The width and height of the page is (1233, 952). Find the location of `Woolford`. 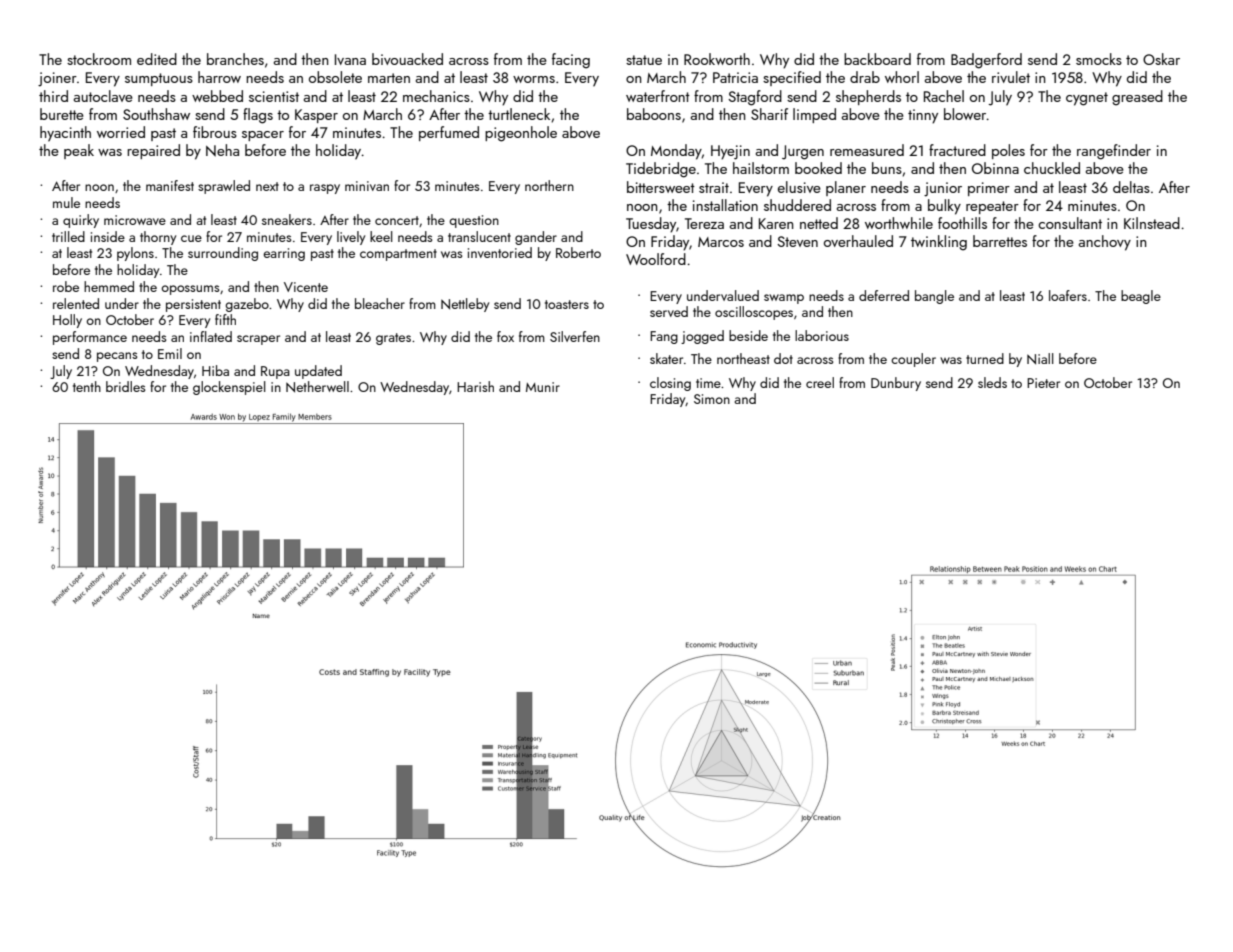

Woolford is located at coordinates (656, 259).
